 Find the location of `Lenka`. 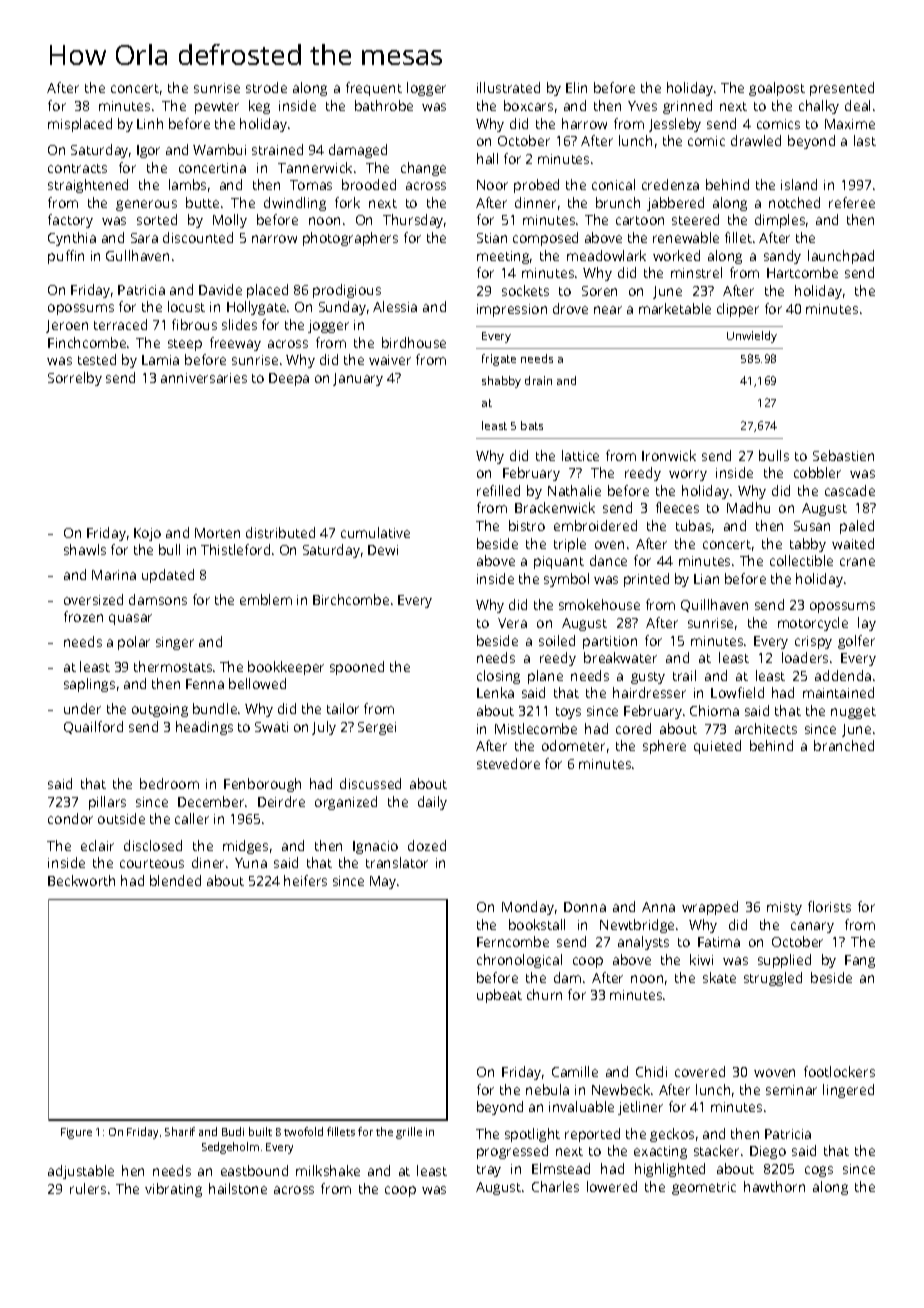

Lenka is located at coordinates (495, 692).
